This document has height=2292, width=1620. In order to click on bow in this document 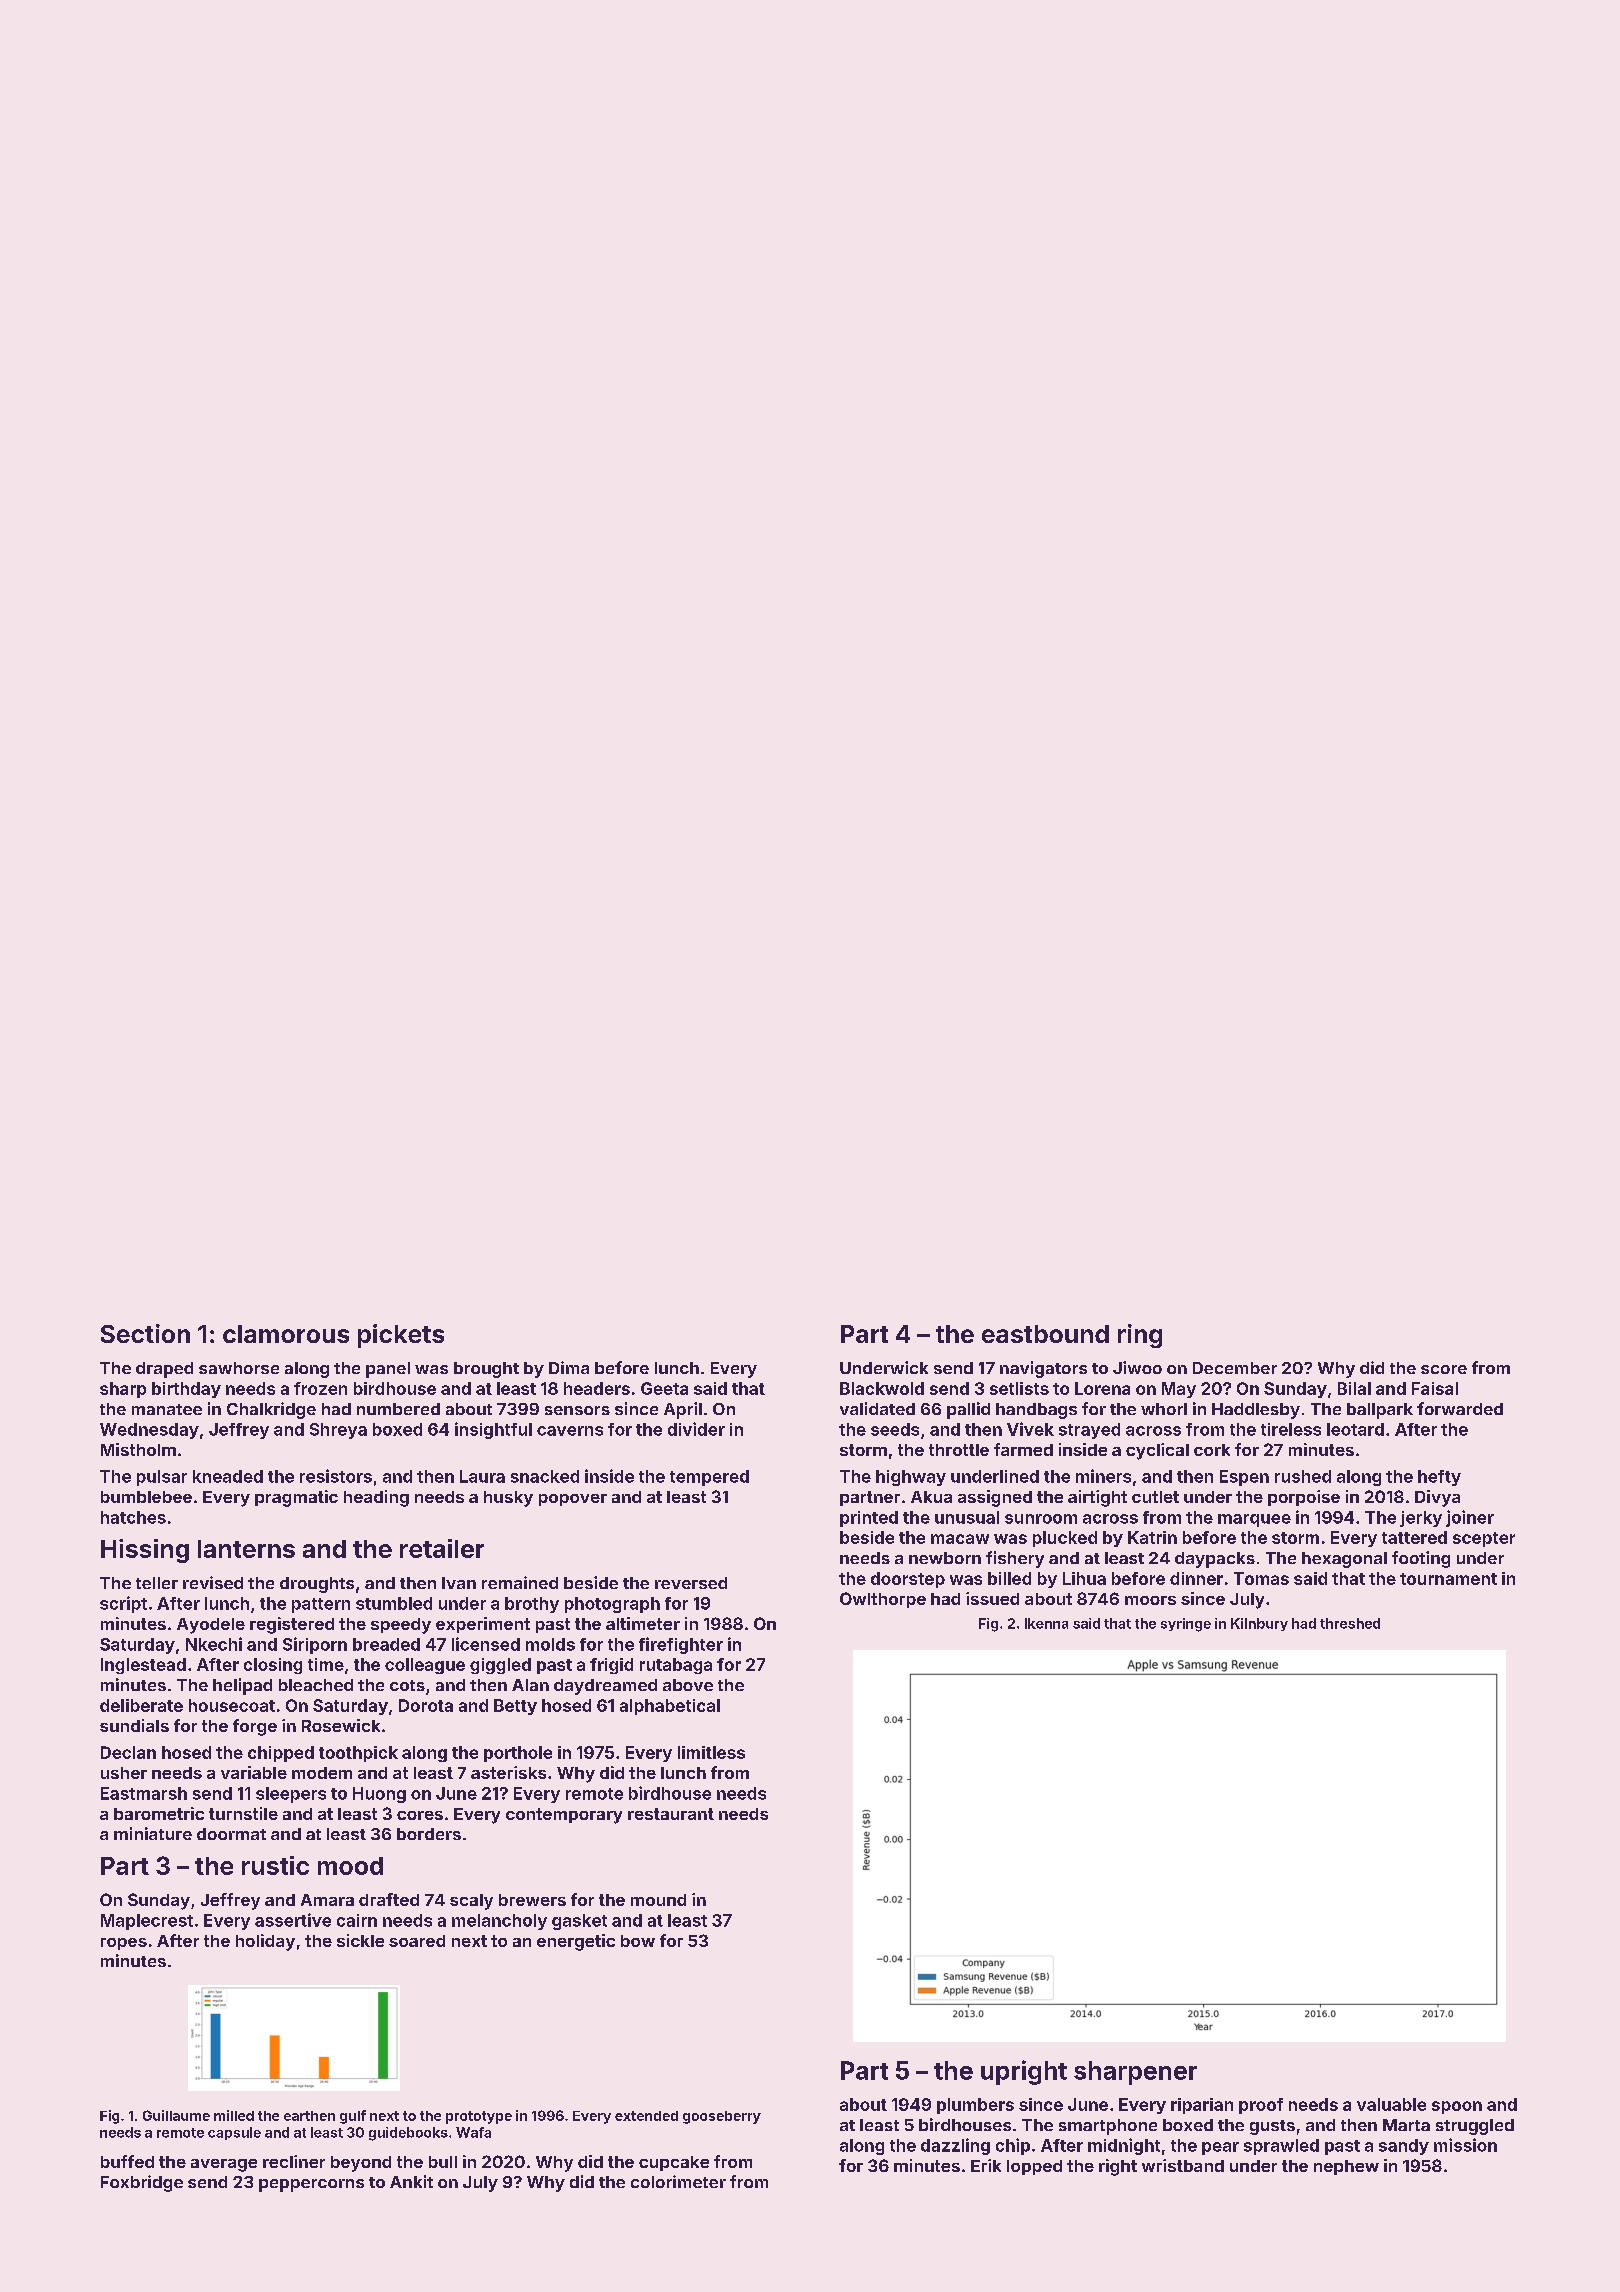, I will do `click(638, 1941)`.
